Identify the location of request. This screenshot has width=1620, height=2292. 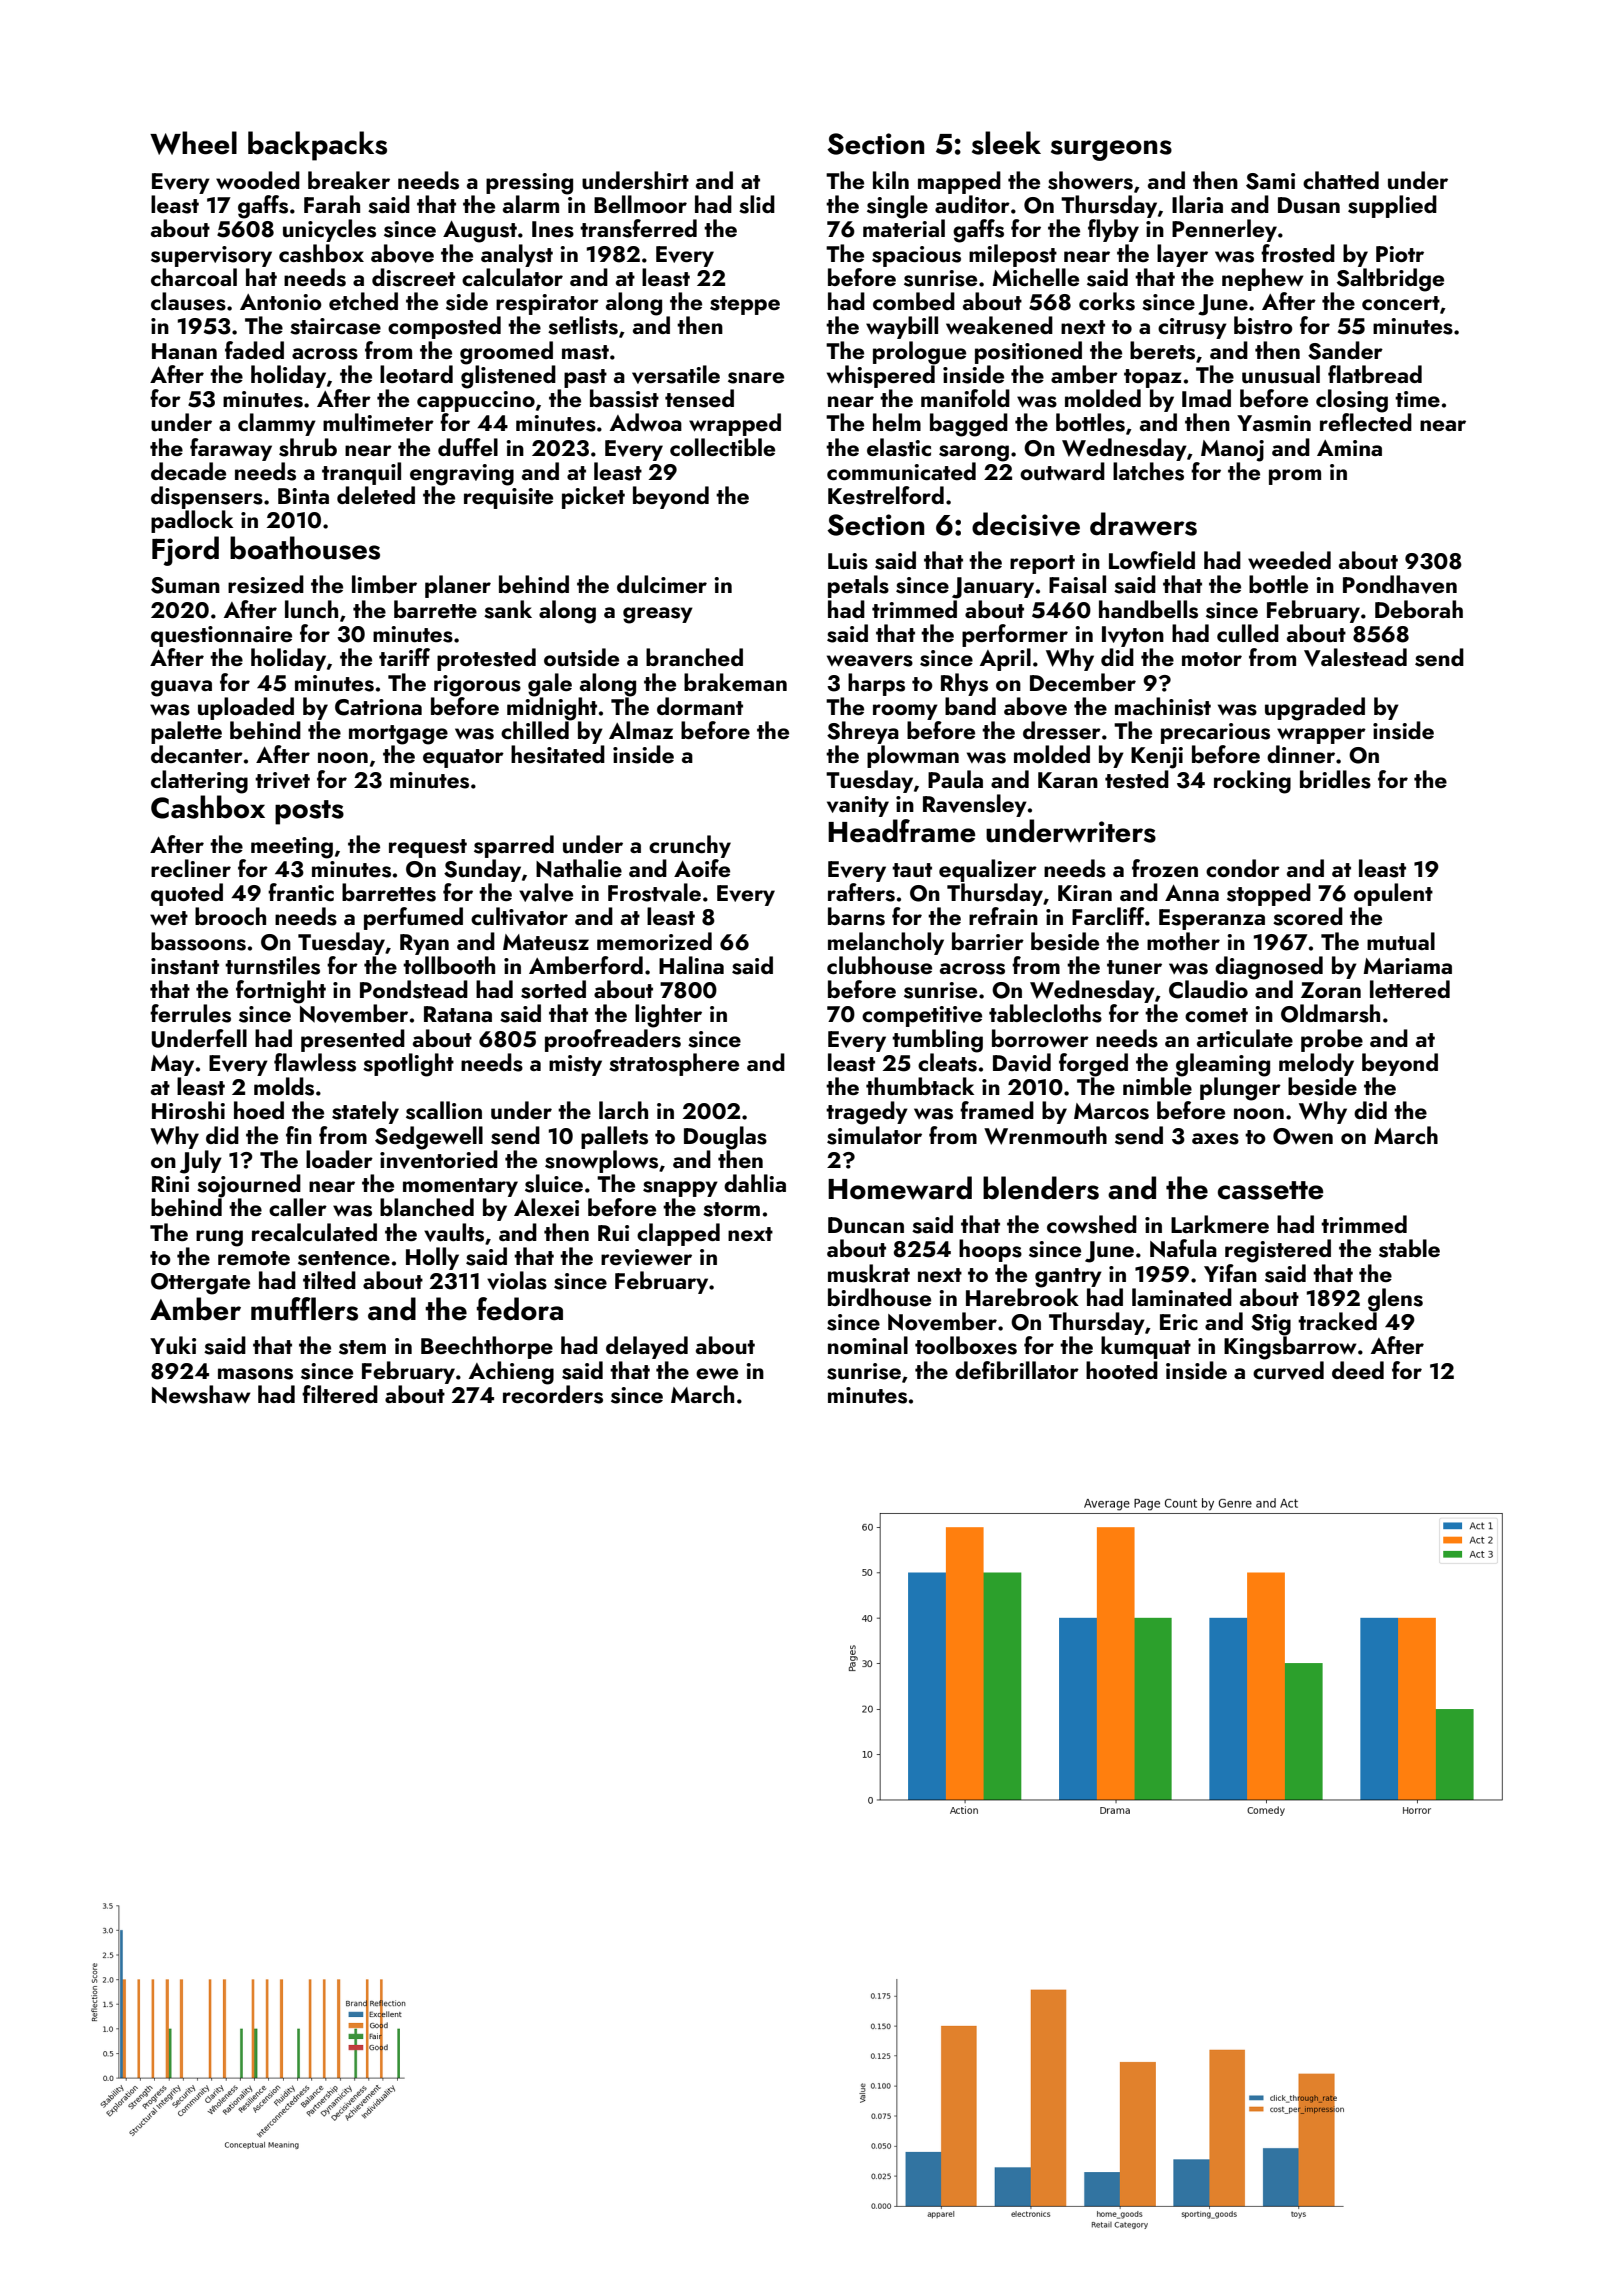
(428, 848).
